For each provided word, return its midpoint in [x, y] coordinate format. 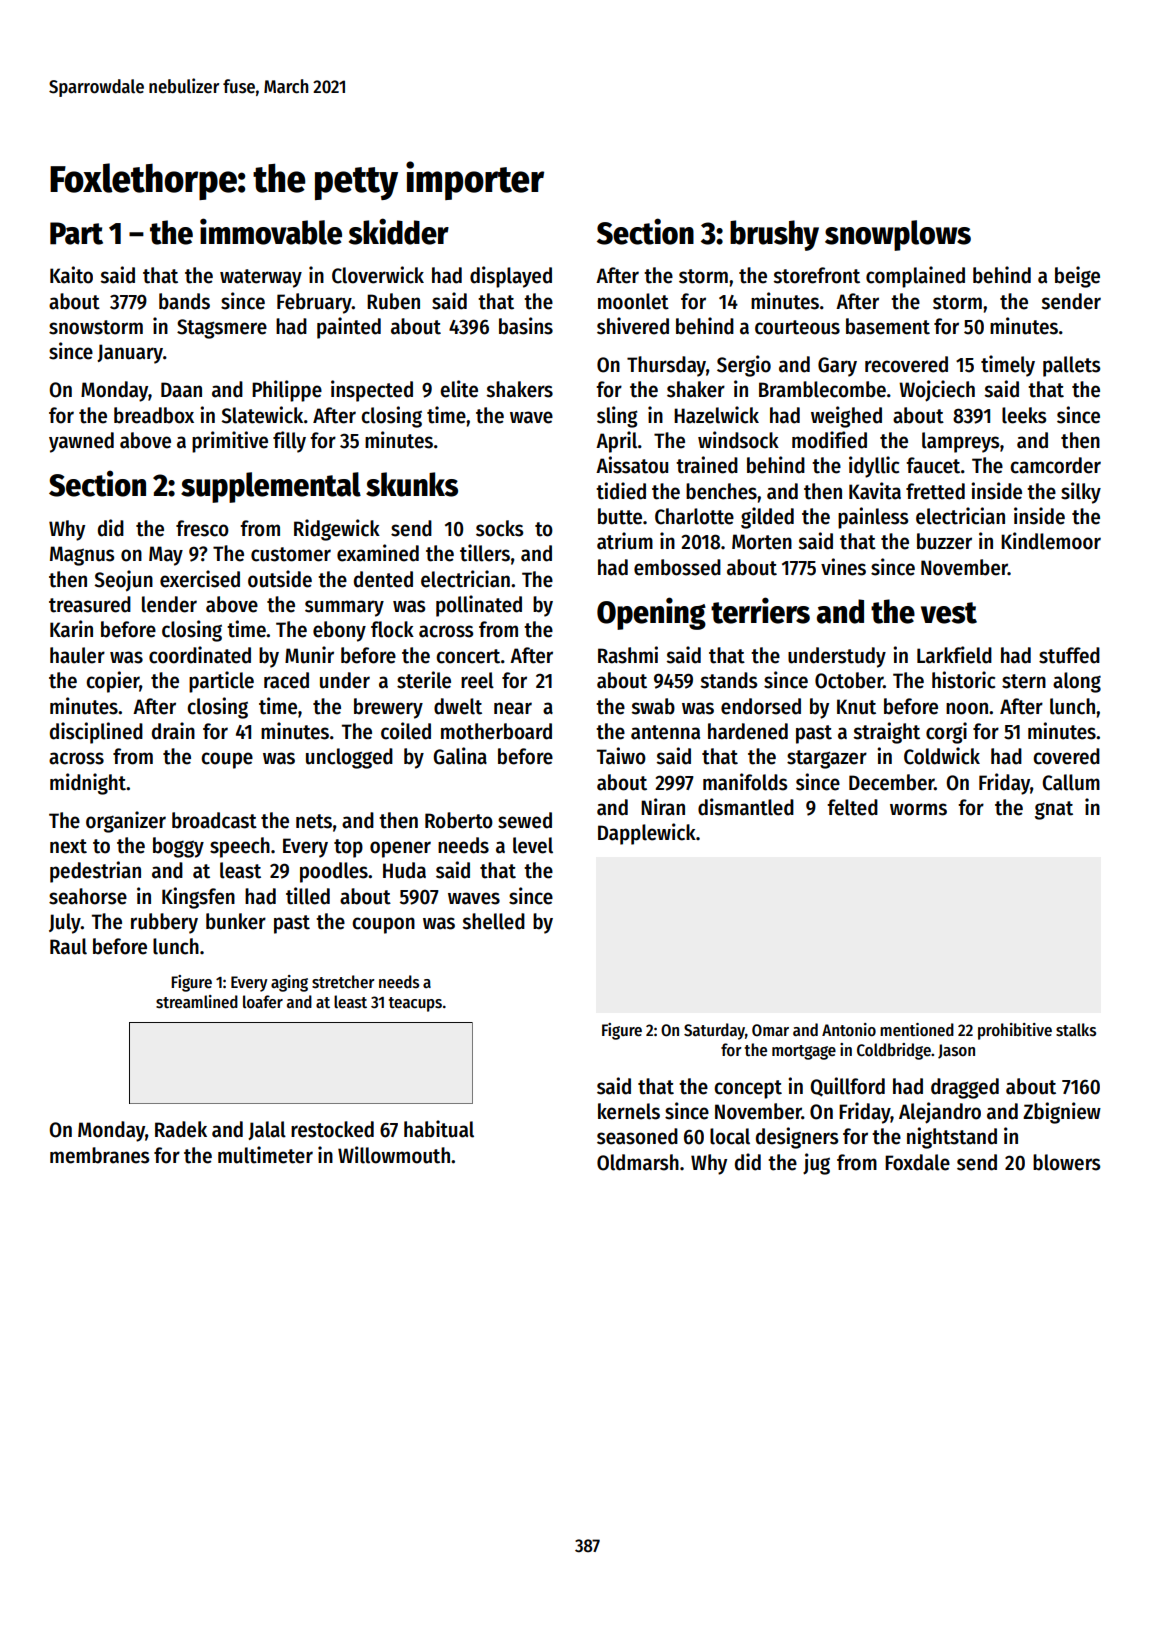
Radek [181, 1129]
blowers [1066, 1162]
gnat [1054, 810]
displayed [511, 277]
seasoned [637, 1136]
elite [459, 389]
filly [289, 442]
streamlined [197, 1002]
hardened [748, 731]
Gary [837, 367]
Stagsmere [222, 329]
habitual [439, 1129]
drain [173, 731]
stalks [1076, 1030]
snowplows [898, 235]
